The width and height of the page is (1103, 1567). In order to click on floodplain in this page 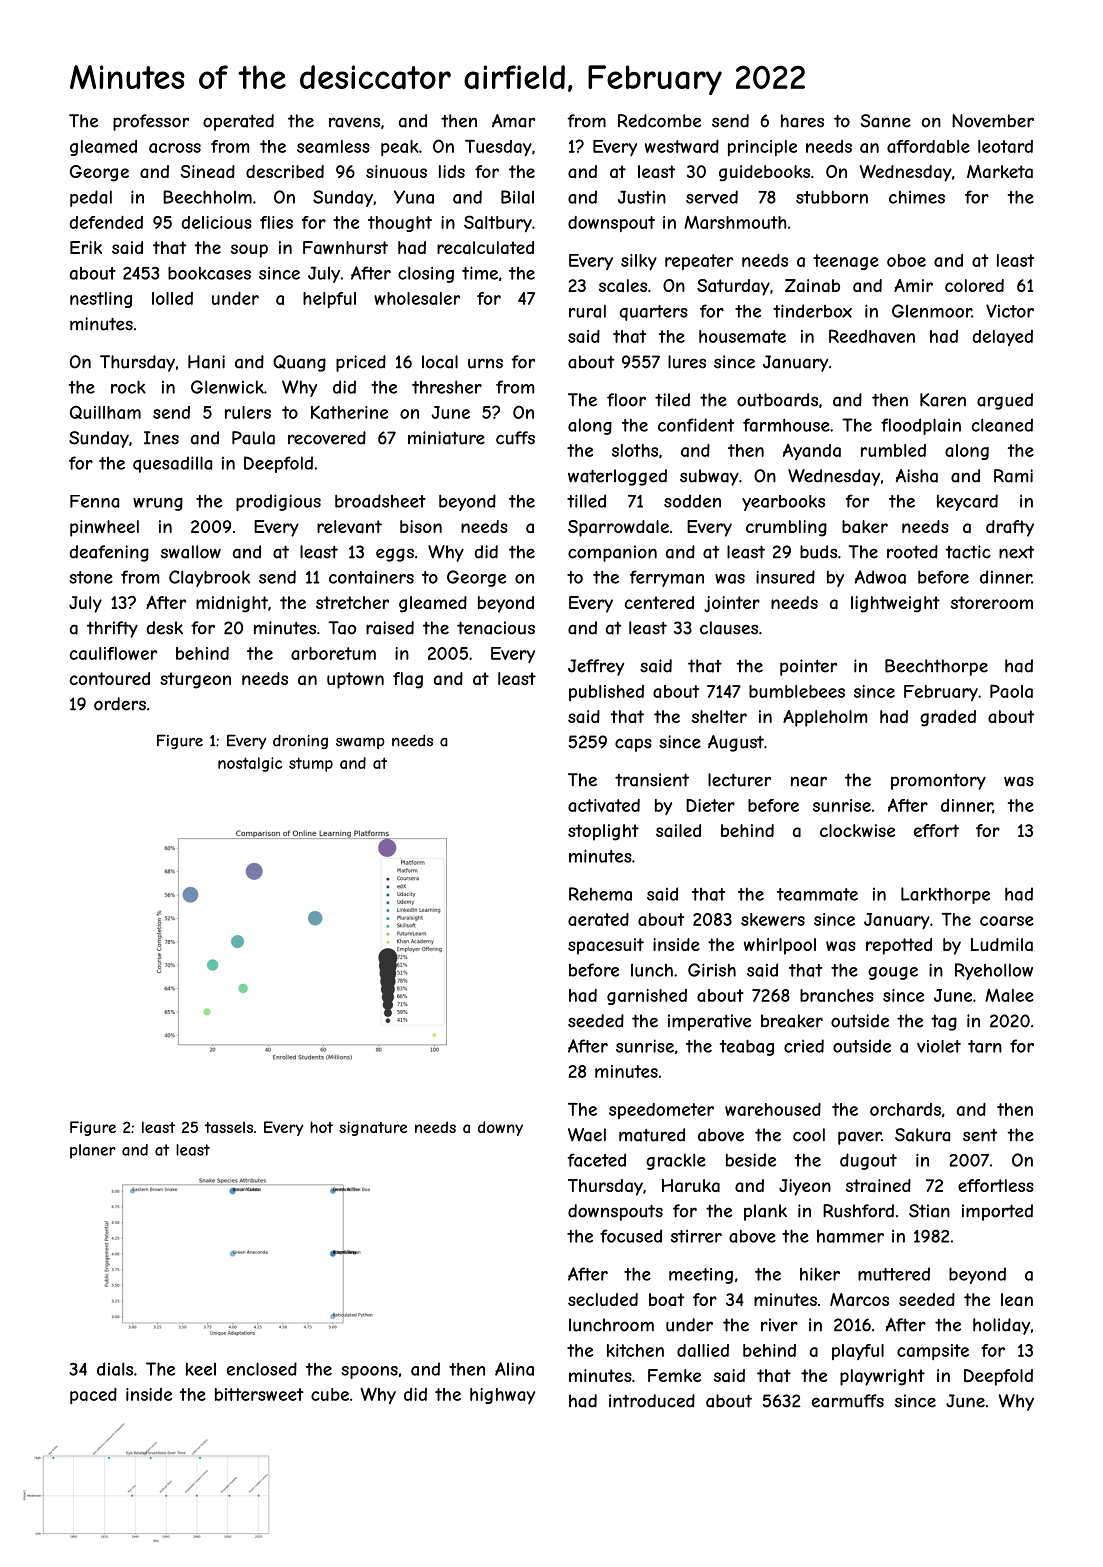, I will do `click(921, 426)`.
